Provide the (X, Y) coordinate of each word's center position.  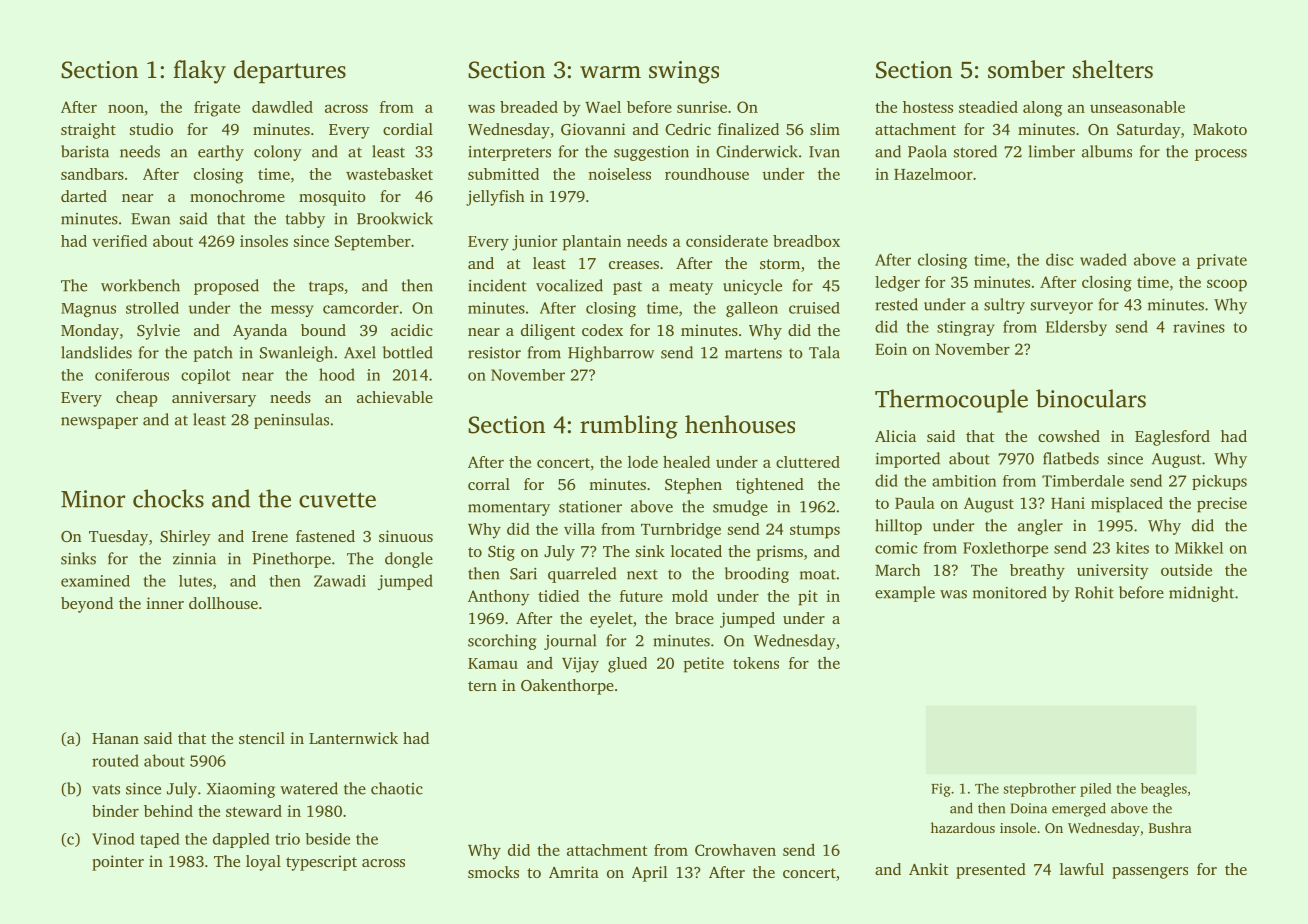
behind (168, 811)
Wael (603, 107)
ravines (1199, 327)
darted (84, 196)
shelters (1113, 69)
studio (151, 129)
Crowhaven (735, 850)
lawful (1082, 869)
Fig (941, 790)
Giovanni (593, 129)
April (650, 874)
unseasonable (1137, 107)
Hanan (115, 738)
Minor (93, 499)
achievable (395, 397)
